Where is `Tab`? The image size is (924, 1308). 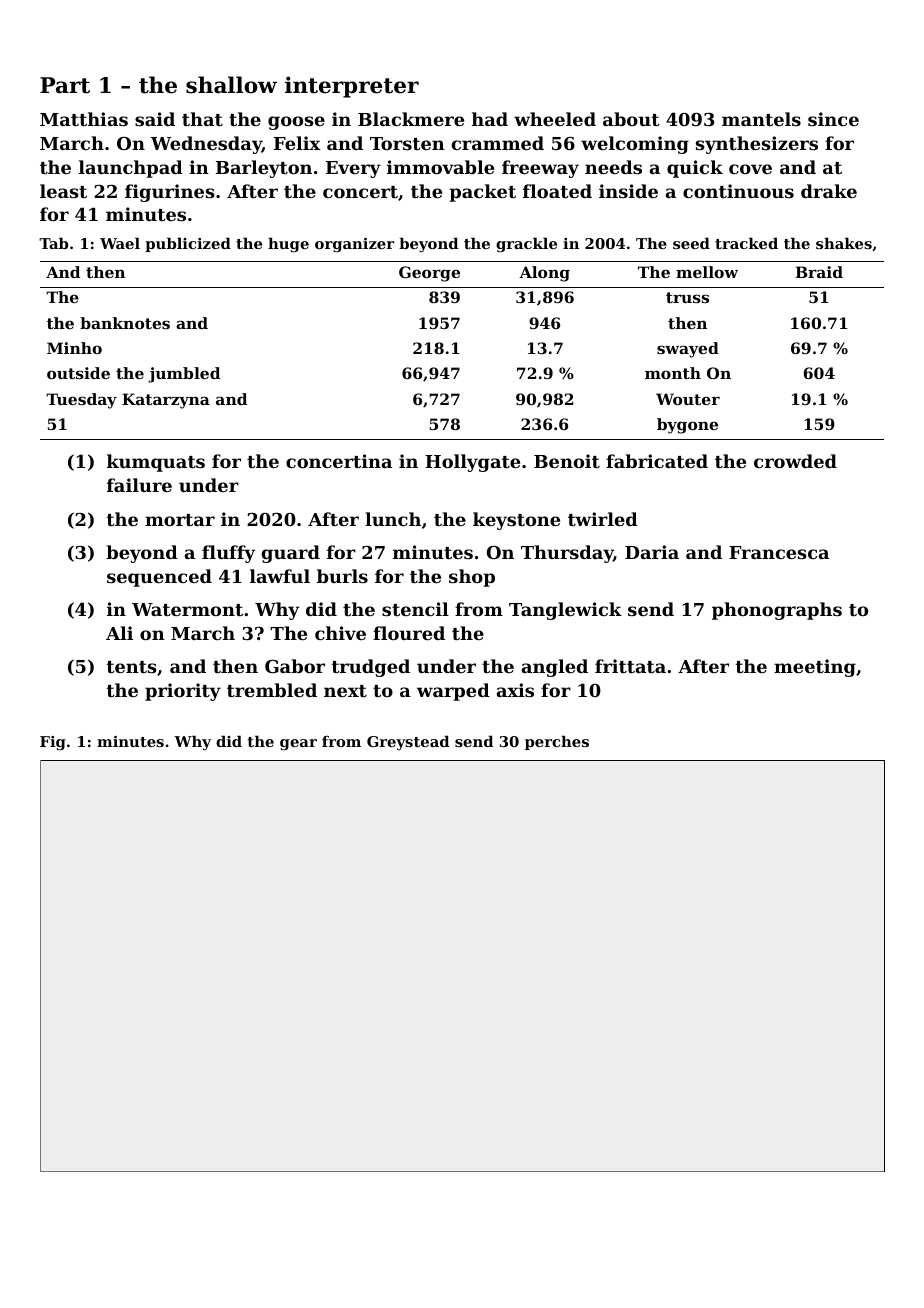
Tab is located at coordinates (53, 243).
